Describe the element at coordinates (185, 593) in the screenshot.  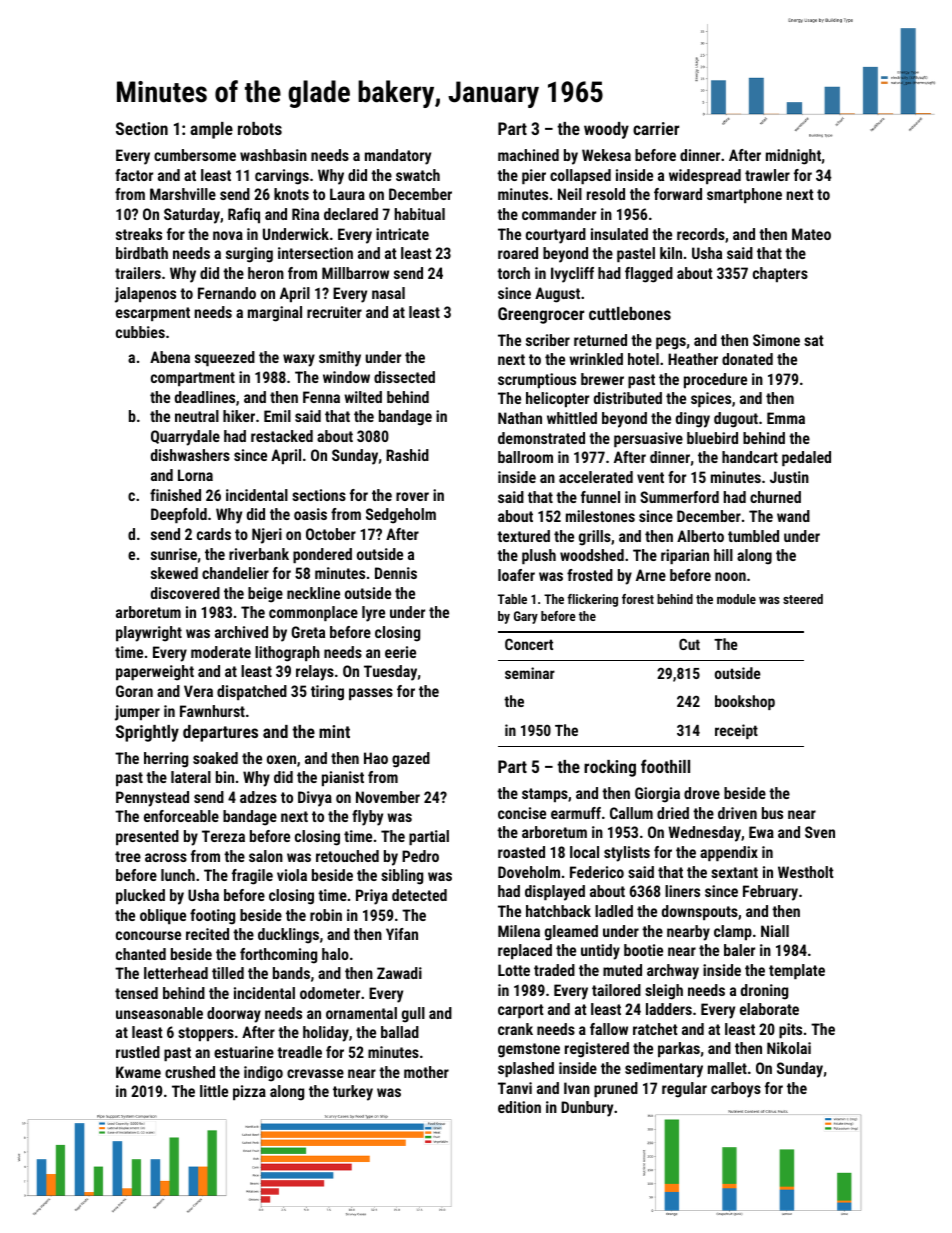
I see `discovered` at that location.
